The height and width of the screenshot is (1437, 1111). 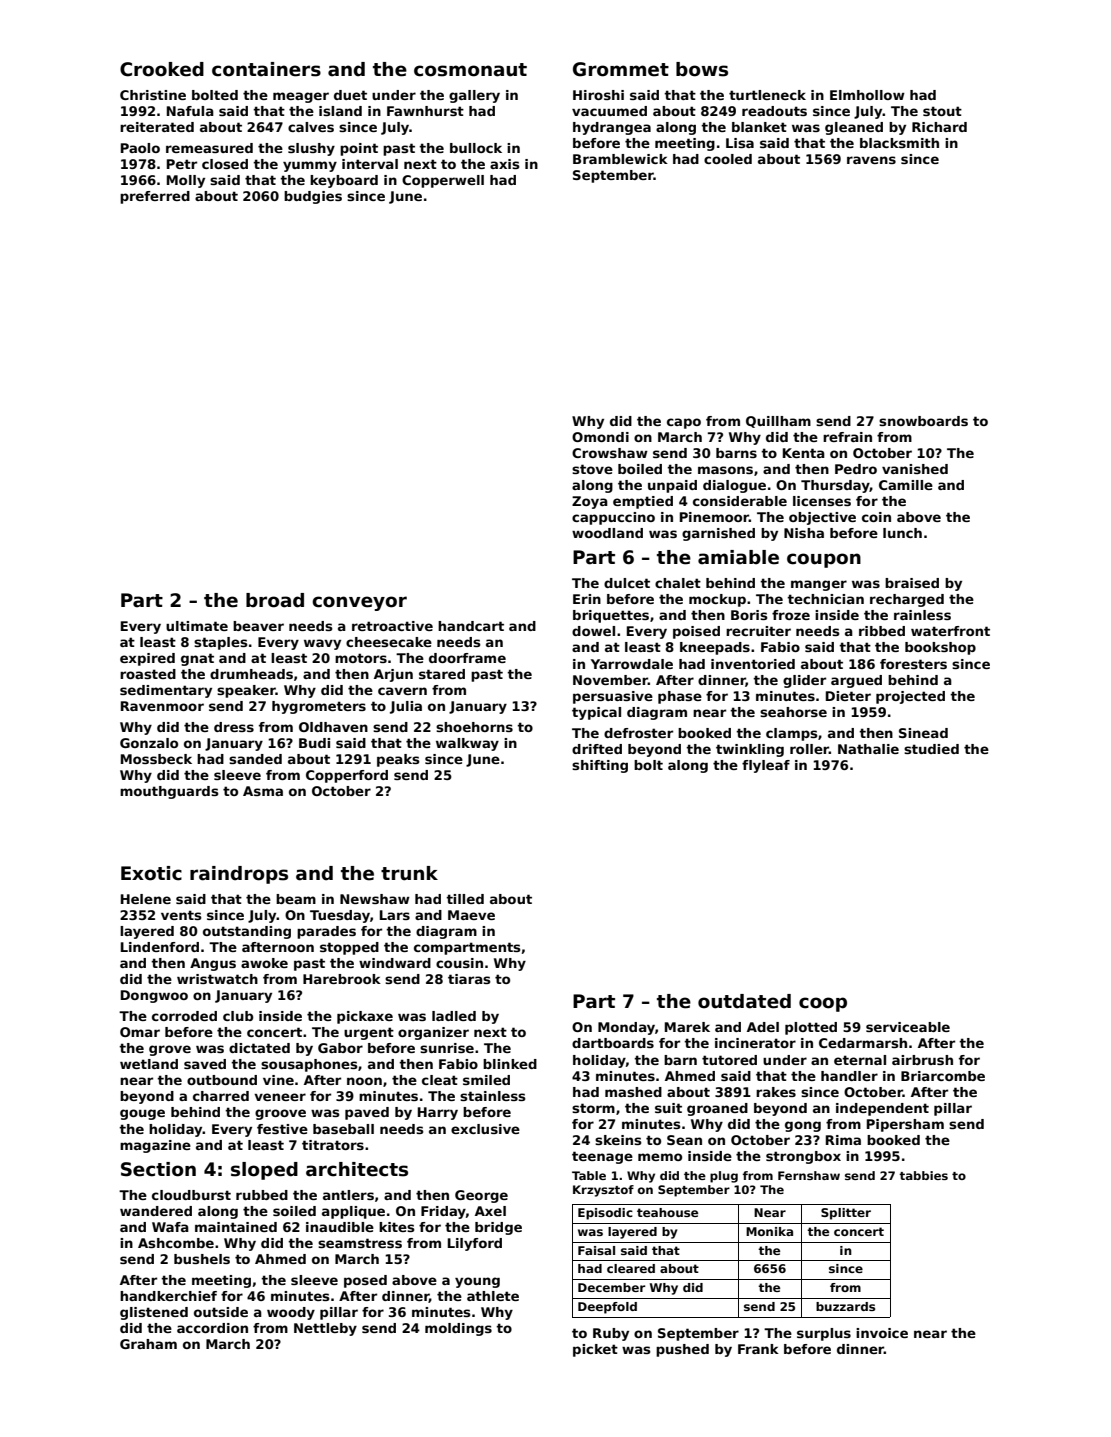 What do you see at coordinates (823, 1004) in the screenshot?
I see `coop` at bounding box center [823, 1004].
